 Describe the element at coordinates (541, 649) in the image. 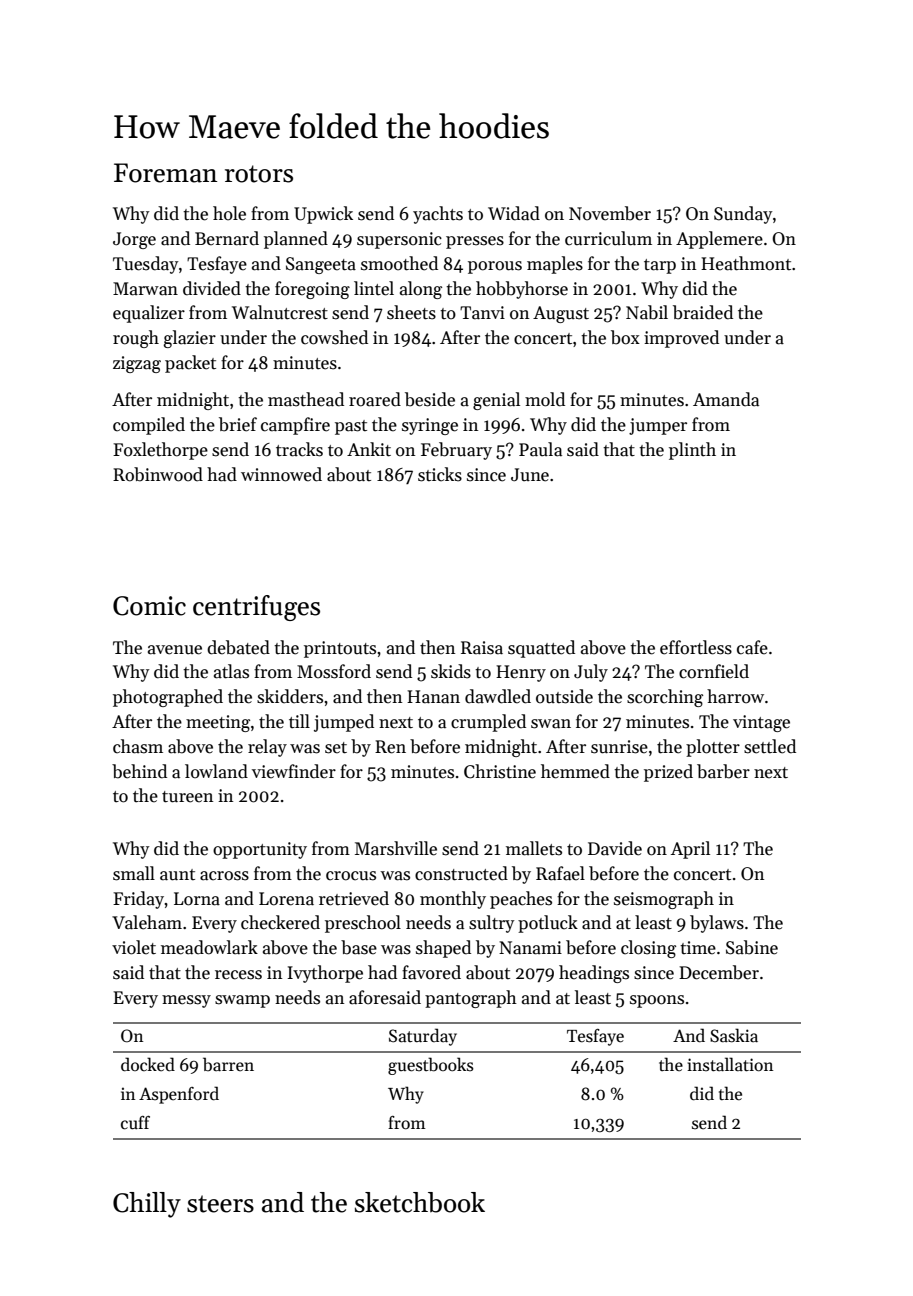

I see `squatted` at that location.
